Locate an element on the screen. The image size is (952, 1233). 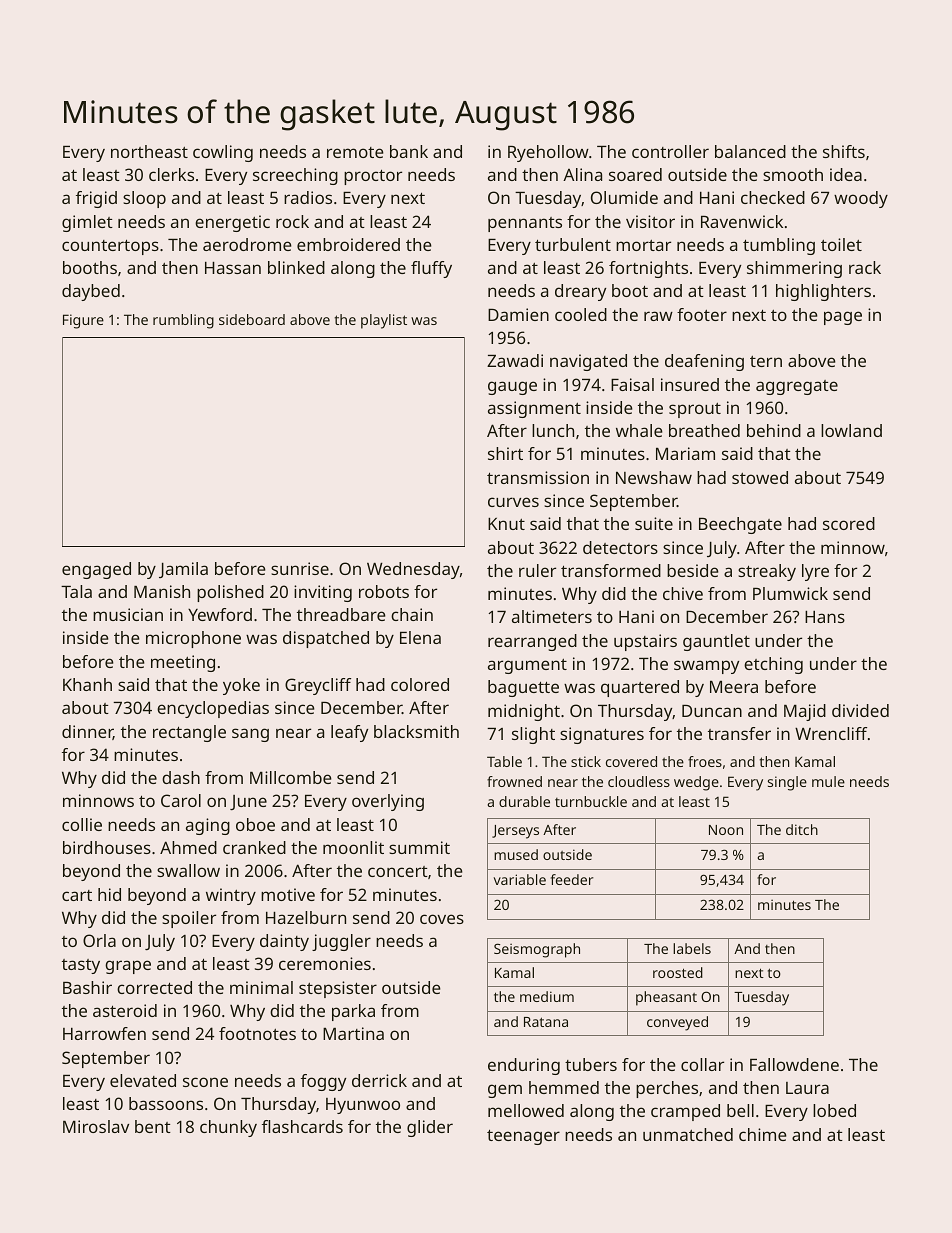
balanced is located at coordinates (750, 151).
